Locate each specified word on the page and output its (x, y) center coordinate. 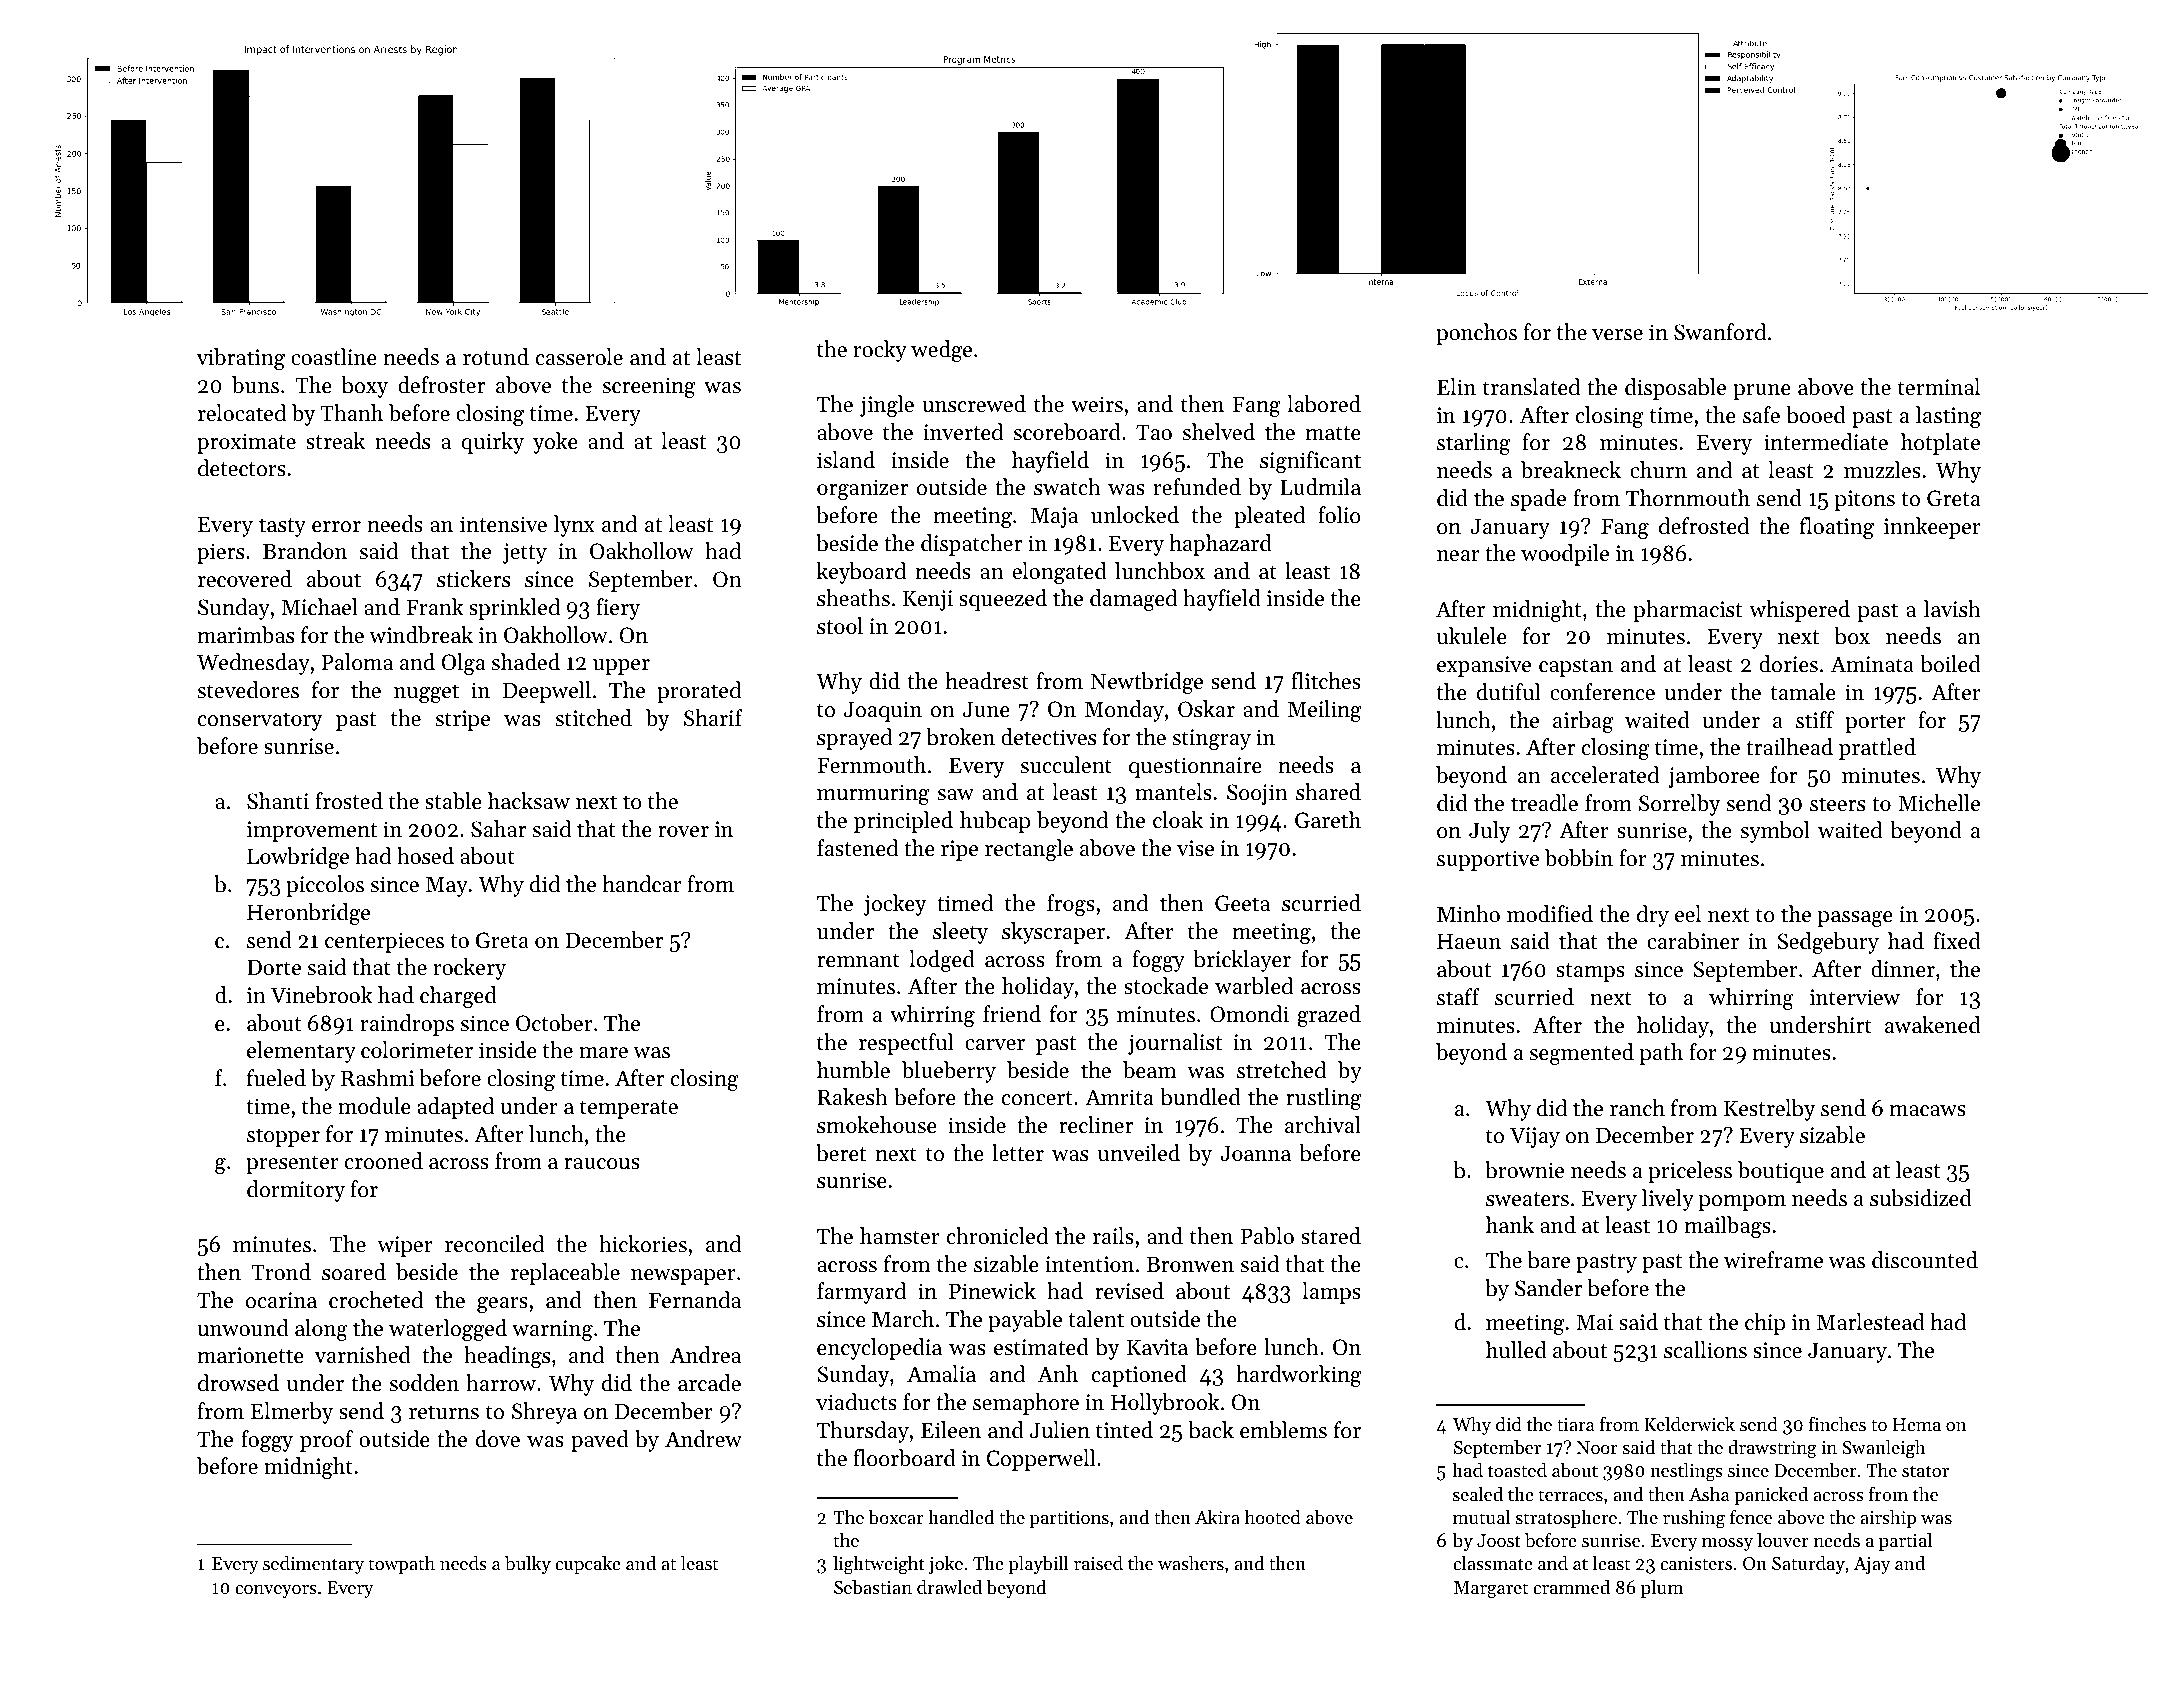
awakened (1933, 1025)
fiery (618, 609)
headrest (987, 681)
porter (1875, 723)
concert (1037, 1098)
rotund (496, 357)
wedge (941, 351)
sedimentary (313, 1565)
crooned (384, 1161)
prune (1762, 392)
